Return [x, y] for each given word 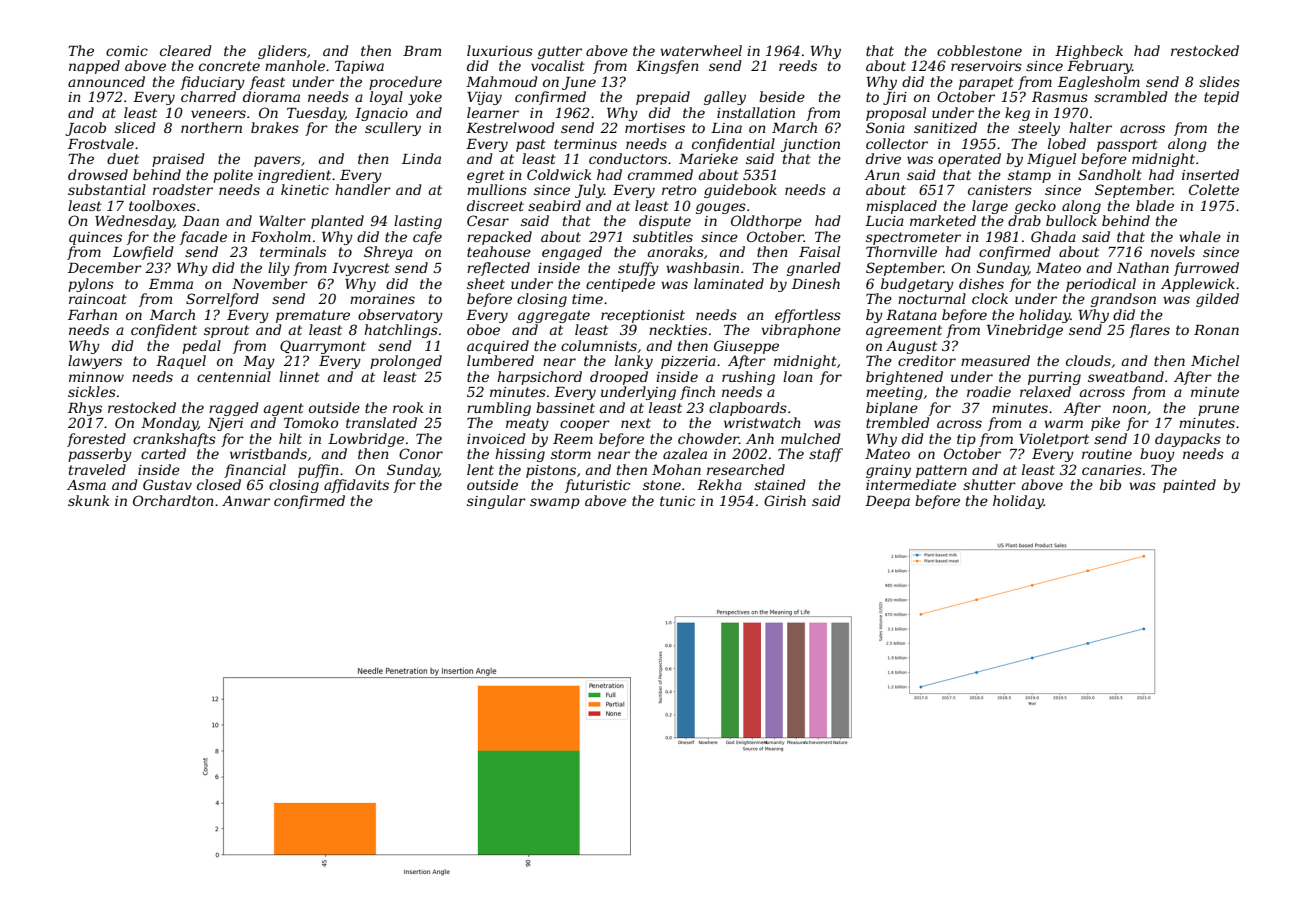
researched [746, 469]
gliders [282, 52]
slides [1219, 81]
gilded [1217, 300]
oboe [483, 329]
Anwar [246, 501]
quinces [95, 238]
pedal [201, 347]
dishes [981, 283]
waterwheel [701, 50]
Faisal [819, 251]
